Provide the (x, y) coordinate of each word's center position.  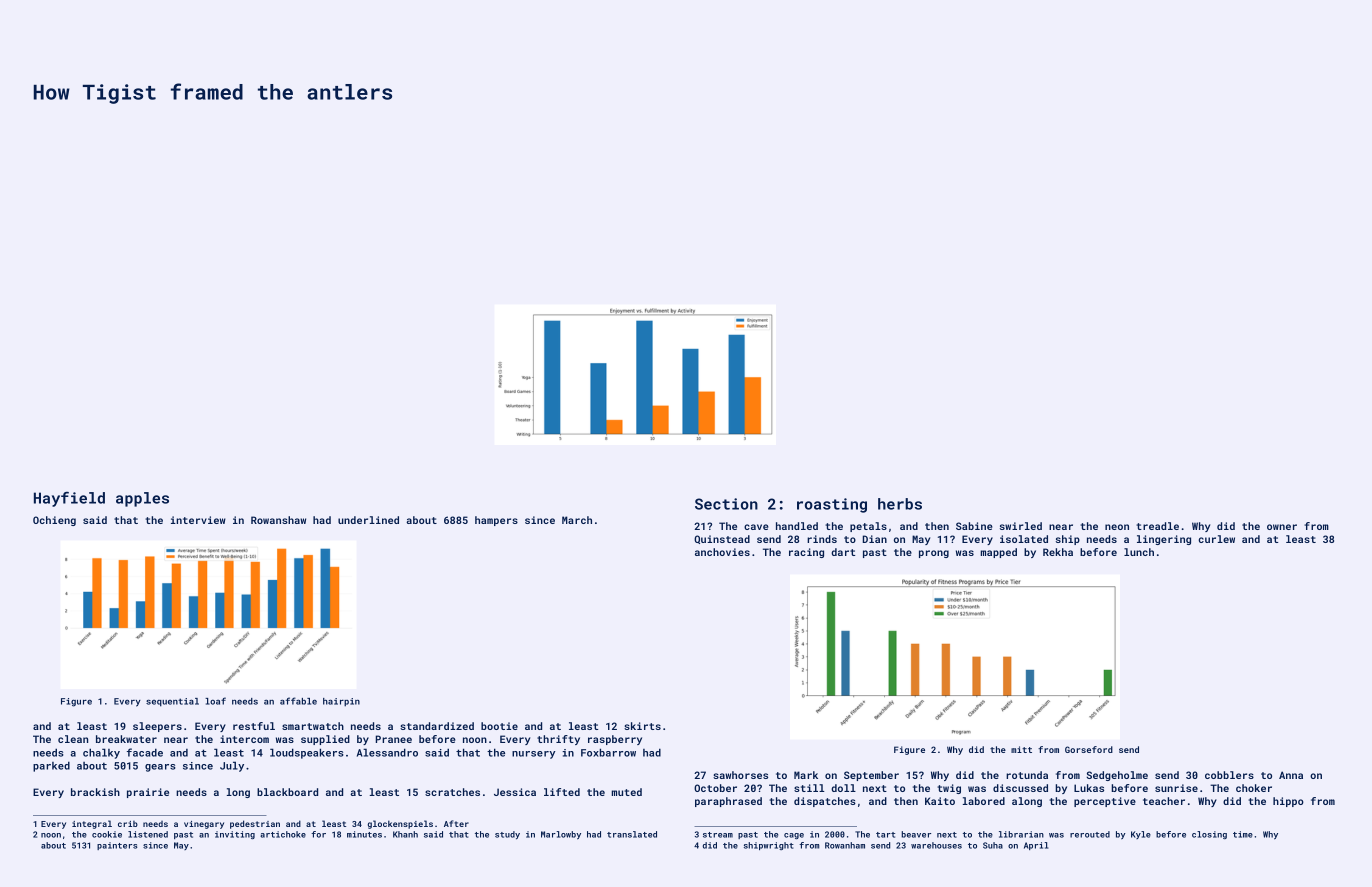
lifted (562, 792)
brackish (95, 792)
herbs (900, 504)
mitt (1021, 749)
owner (1282, 527)
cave (756, 527)
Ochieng (54, 521)
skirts (642, 726)
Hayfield (69, 499)
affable (298, 701)
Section (726, 504)
